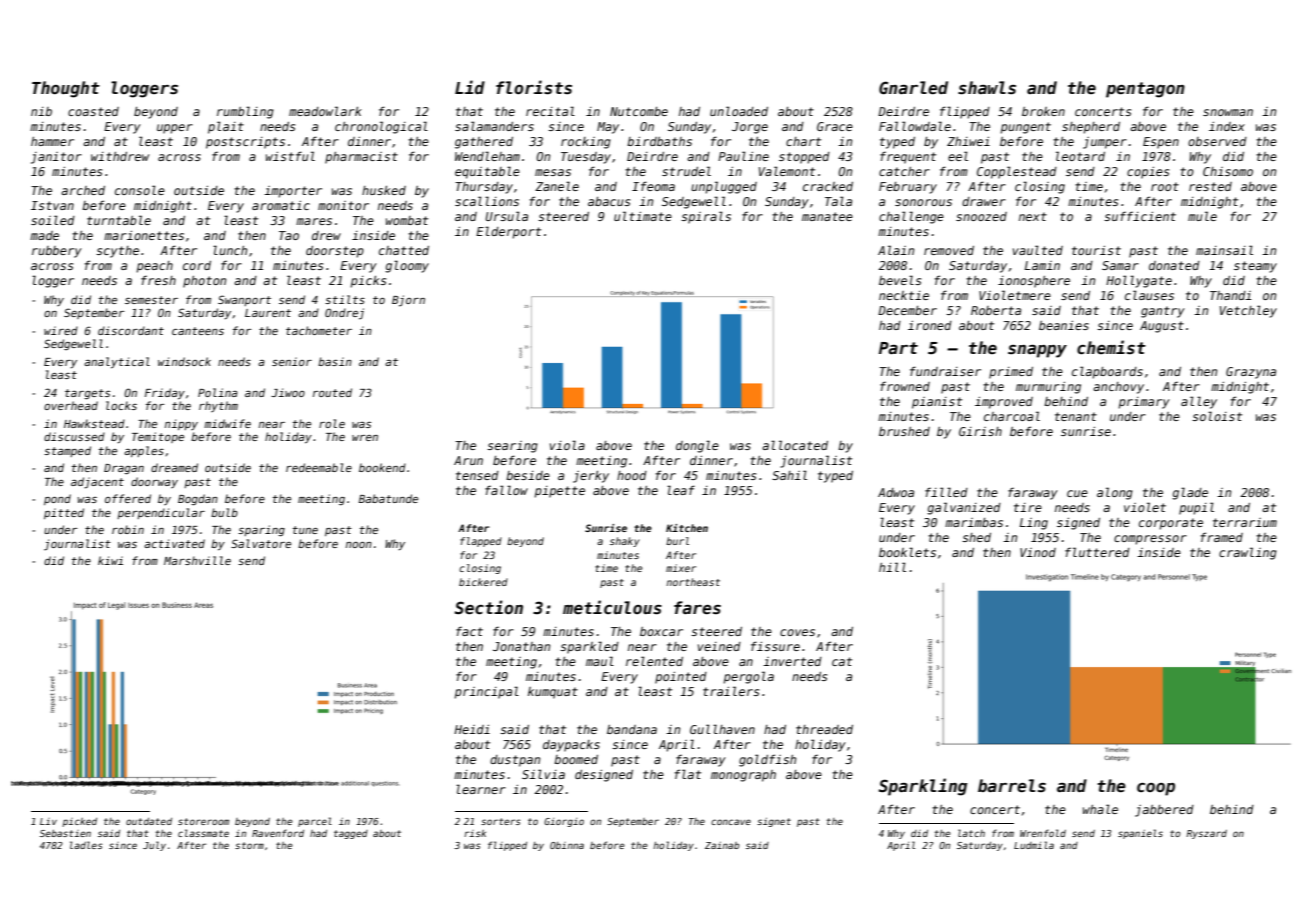 This screenshot has height=924, width=1308. I want to click on Part, so click(898, 348).
